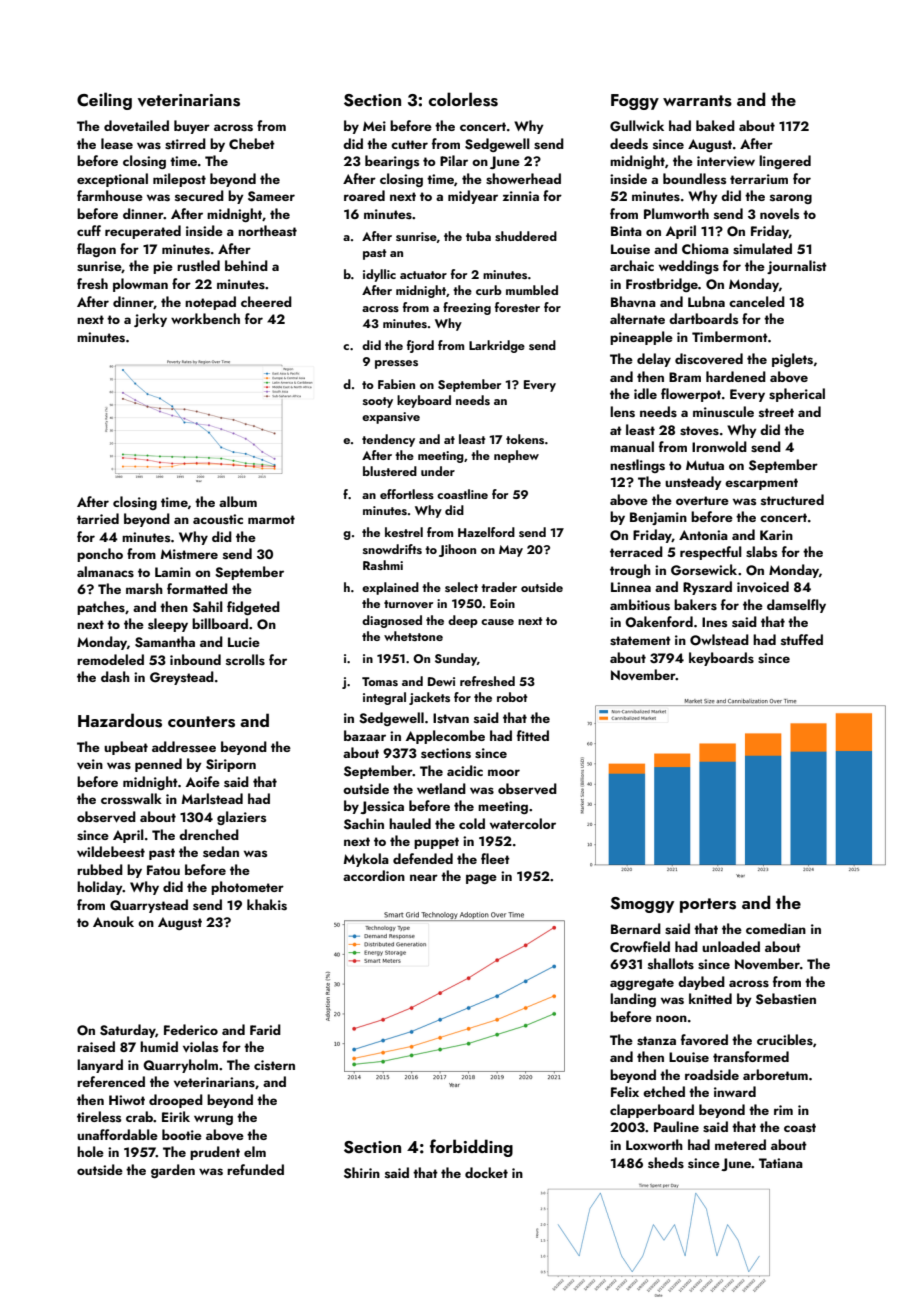 This image has width=908, height=1316. What do you see at coordinates (708, 905) in the image?
I see `porters` at bounding box center [708, 905].
